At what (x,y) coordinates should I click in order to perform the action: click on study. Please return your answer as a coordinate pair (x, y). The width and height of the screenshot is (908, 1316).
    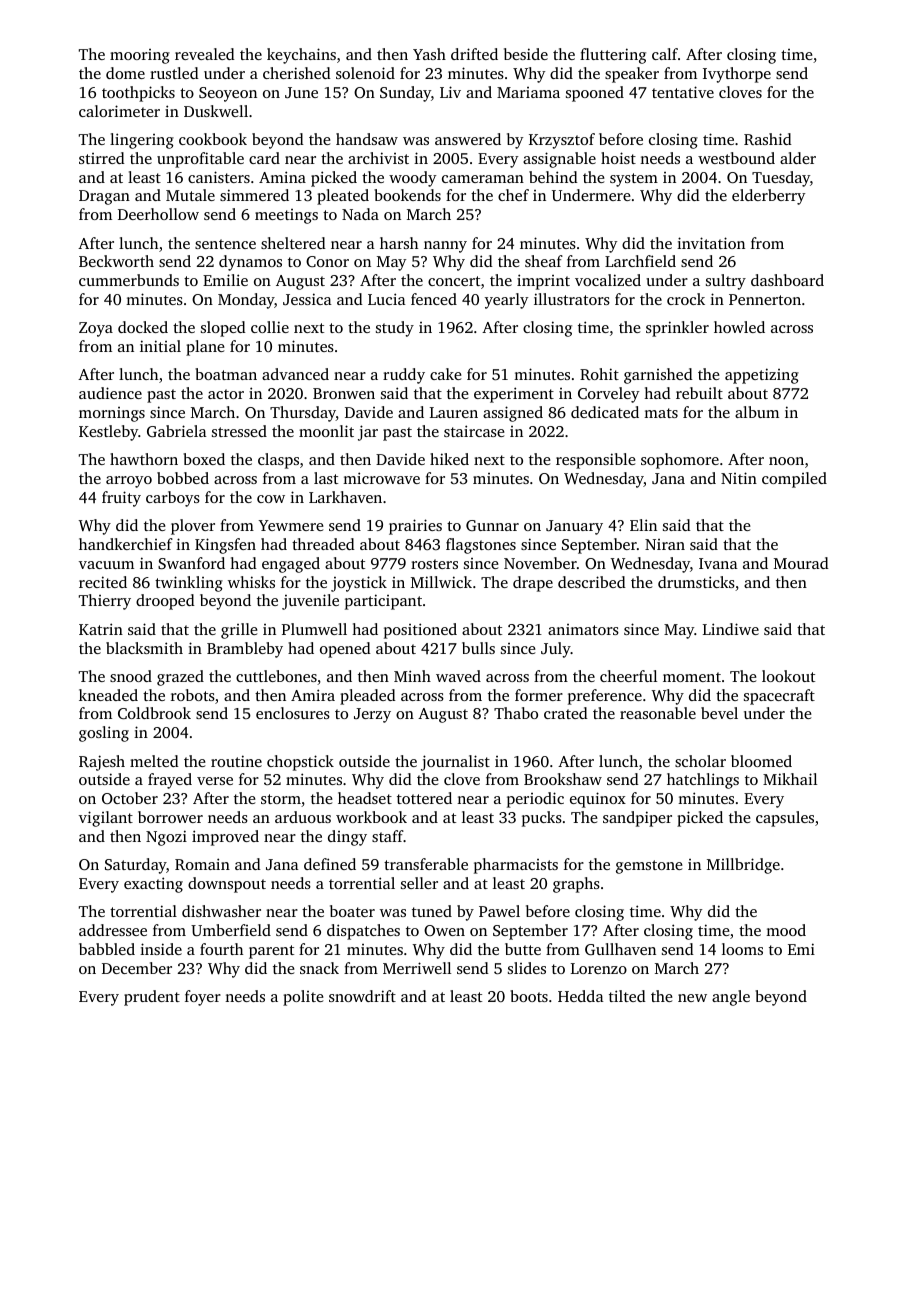
    Looking at the image, I should click on (395, 329).
